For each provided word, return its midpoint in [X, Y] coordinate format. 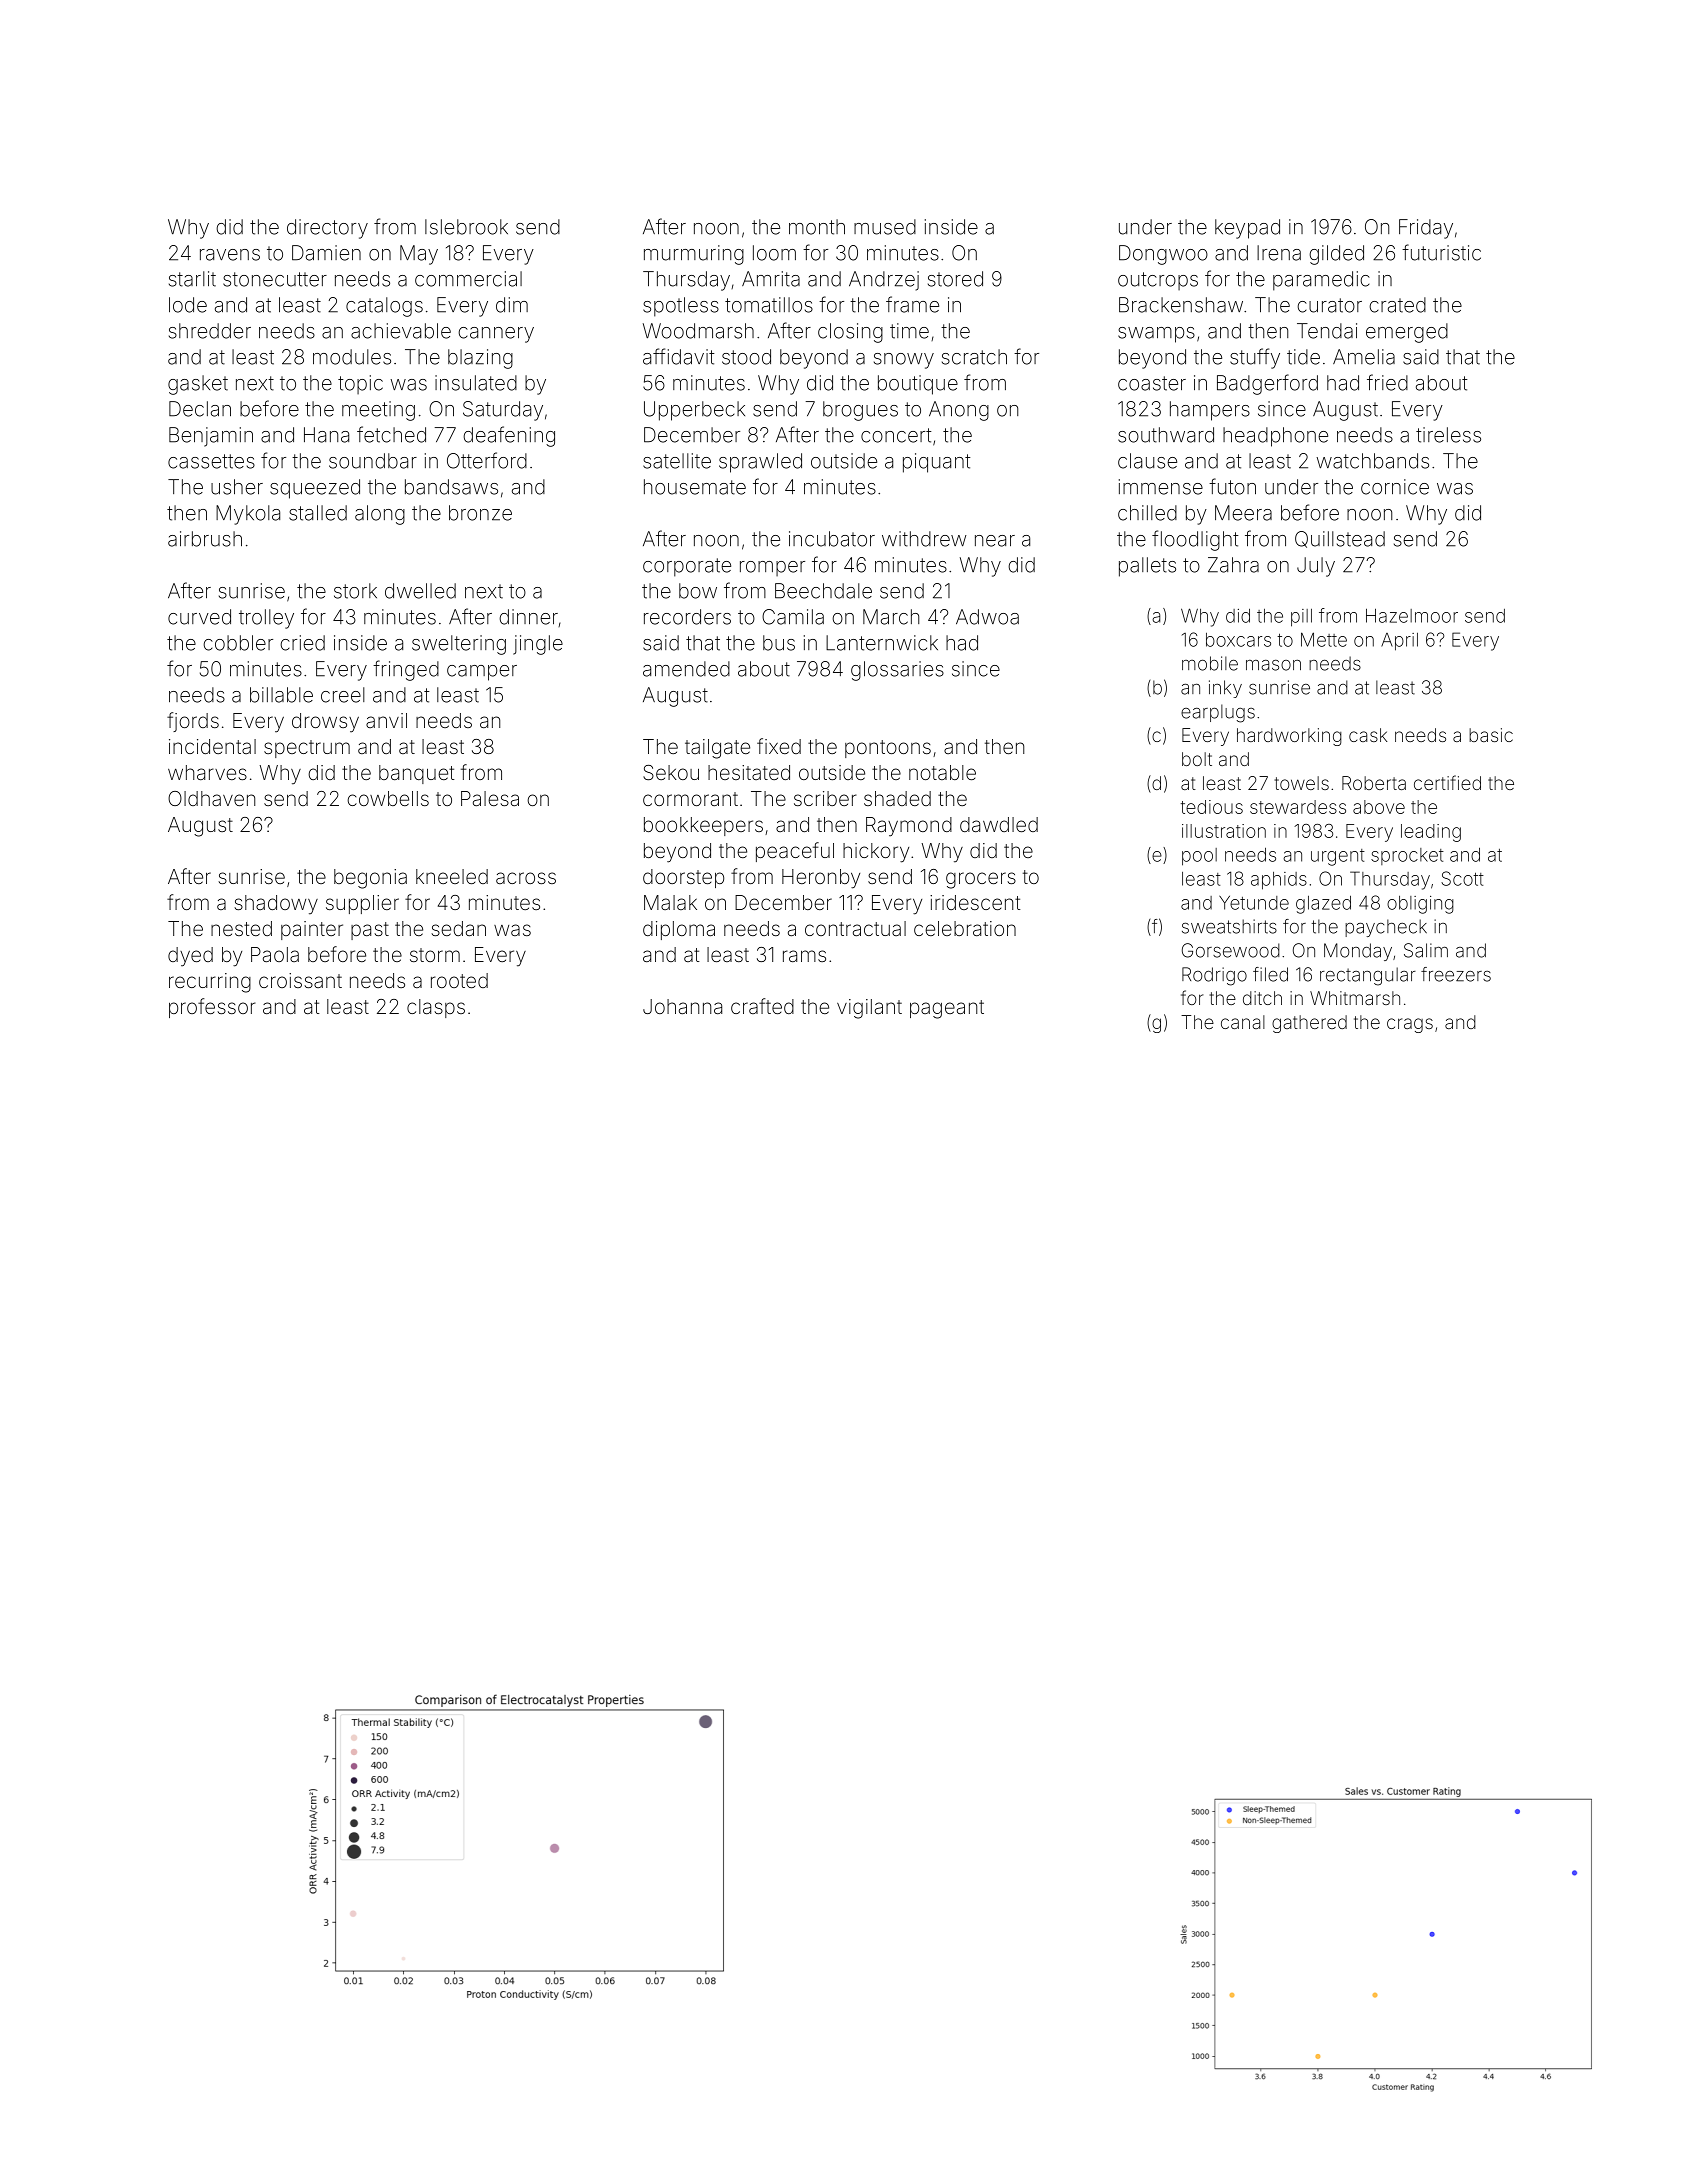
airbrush [205, 539]
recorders [687, 617]
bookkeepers [703, 826]
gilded [1336, 255]
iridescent [975, 902]
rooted [459, 980]
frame [912, 304]
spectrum [307, 749]
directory [327, 229]
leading [1431, 833]
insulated [476, 383]
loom [774, 253]
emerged [1407, 333]
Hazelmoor [1412, 615]
